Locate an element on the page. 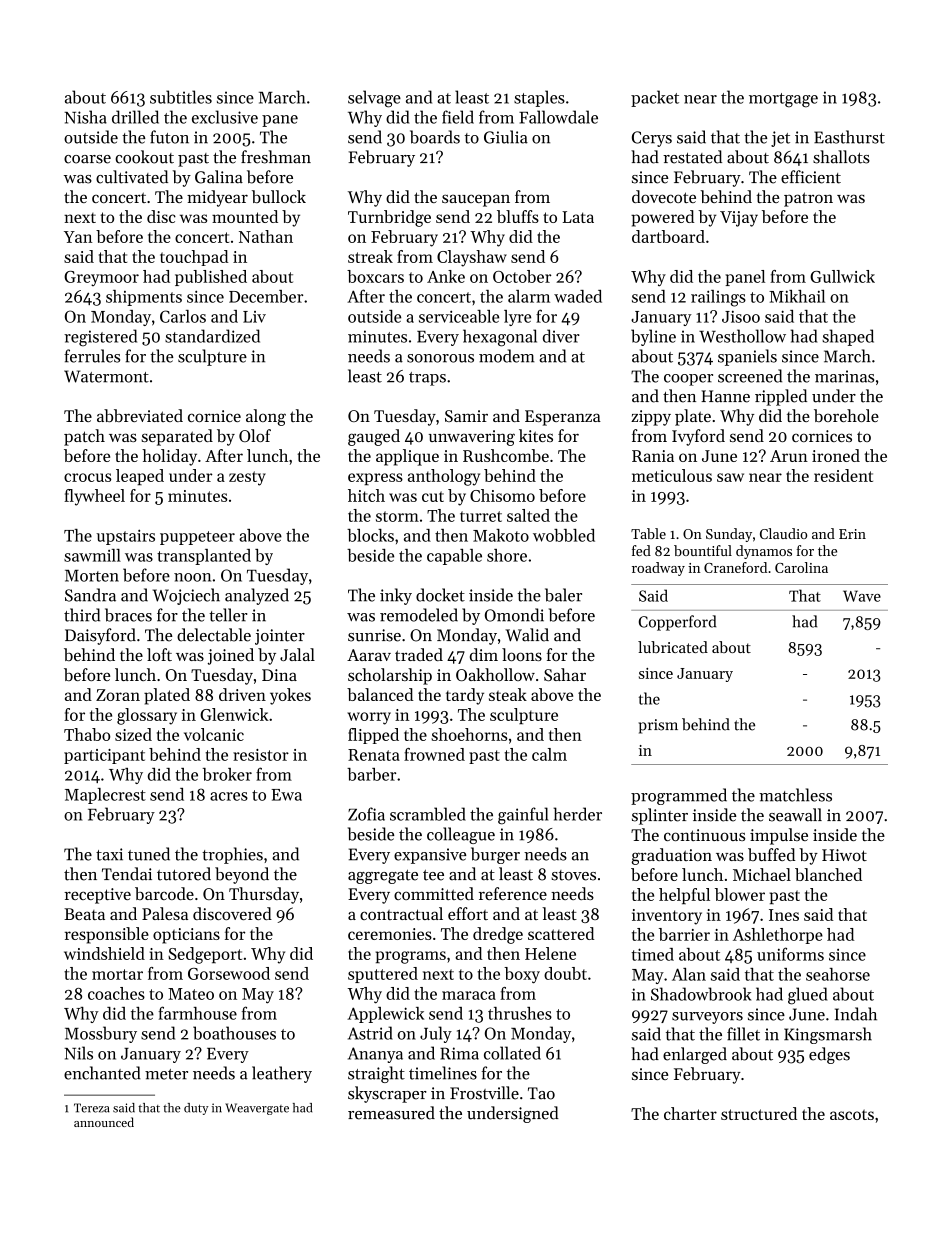 The width and height of the image is (952, 1233). Mikhail is located at coordinates (797, 296).
